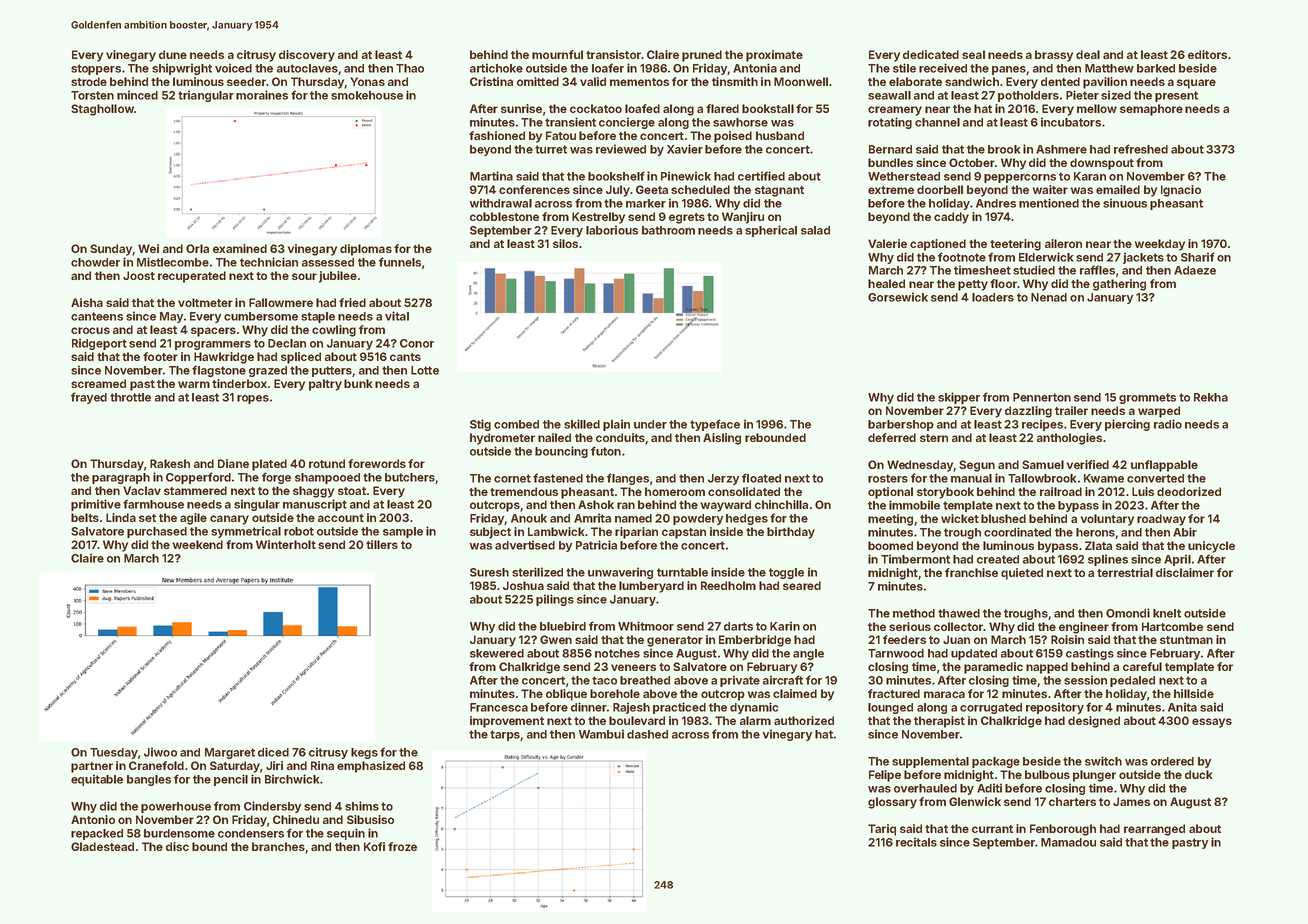  Describe the element at coordinates (87, 302) in the page. I see `Aisha` at that location.
